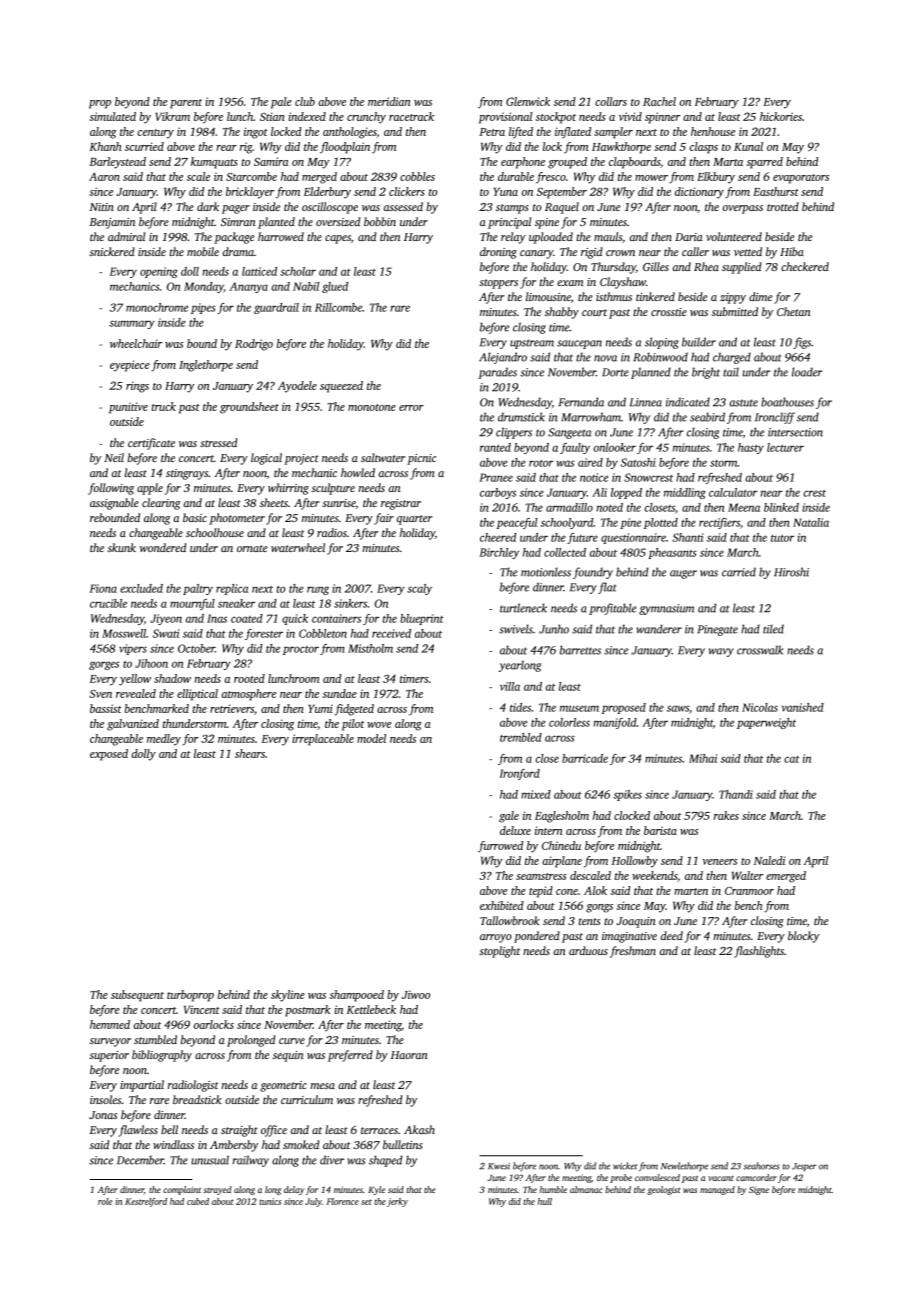 This document has width=924, height=1308. I want to click on meridian, so click(389, 101).
